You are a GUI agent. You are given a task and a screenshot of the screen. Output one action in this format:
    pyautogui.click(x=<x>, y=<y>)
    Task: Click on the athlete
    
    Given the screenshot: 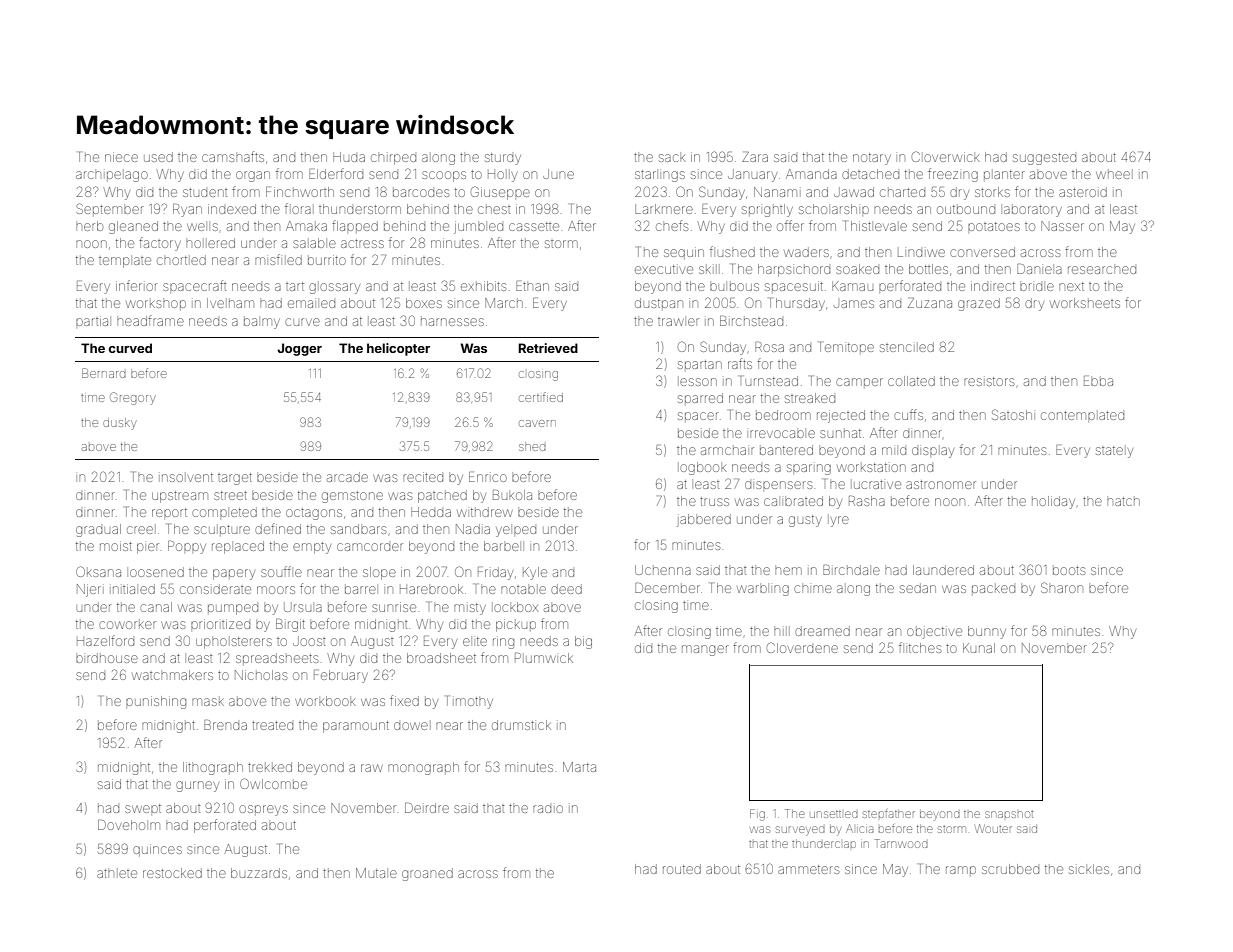 What is the action you would take?
    pyautogui.click(x=117, y=873)
